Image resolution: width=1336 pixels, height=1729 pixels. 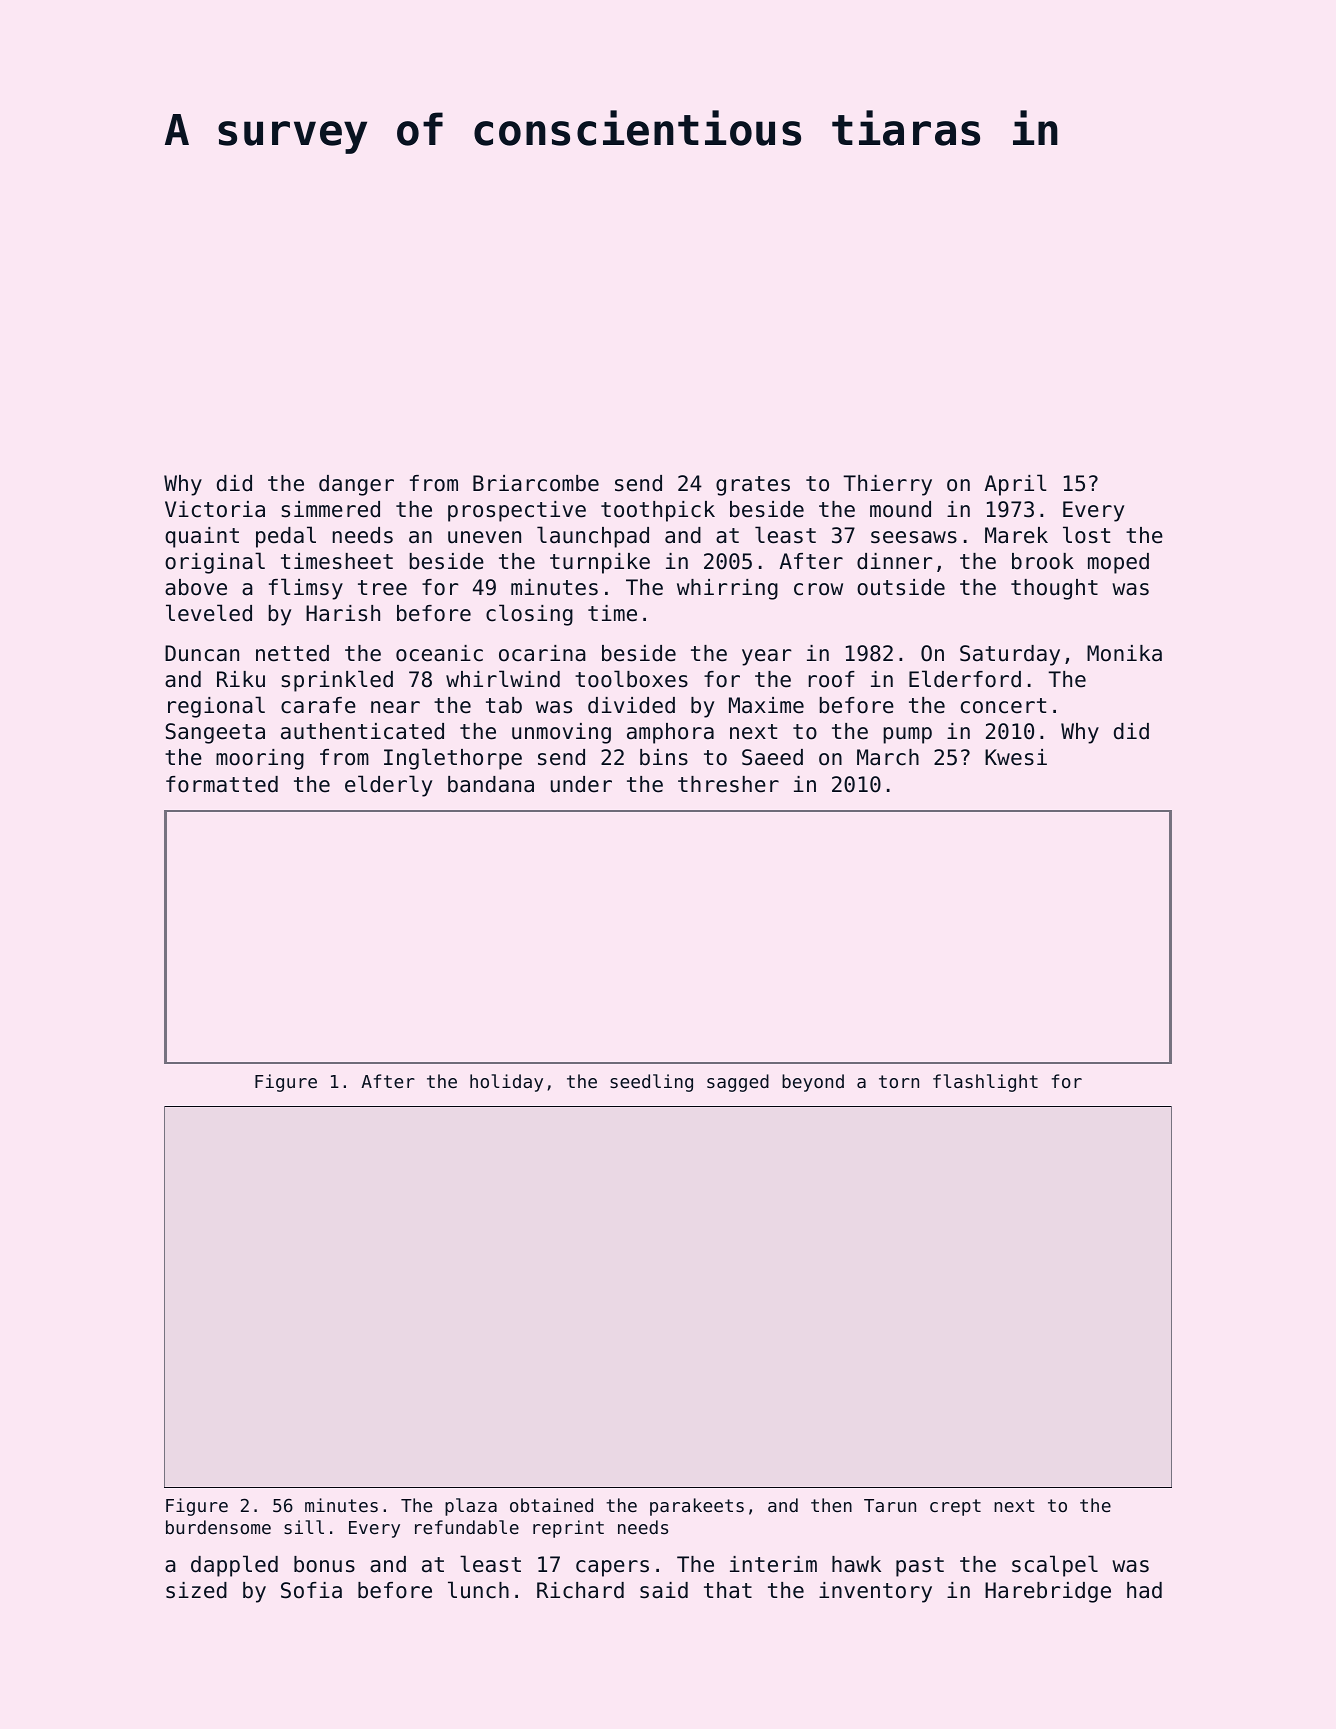 I want to click on Monika, so click(x=1124, y=653).
